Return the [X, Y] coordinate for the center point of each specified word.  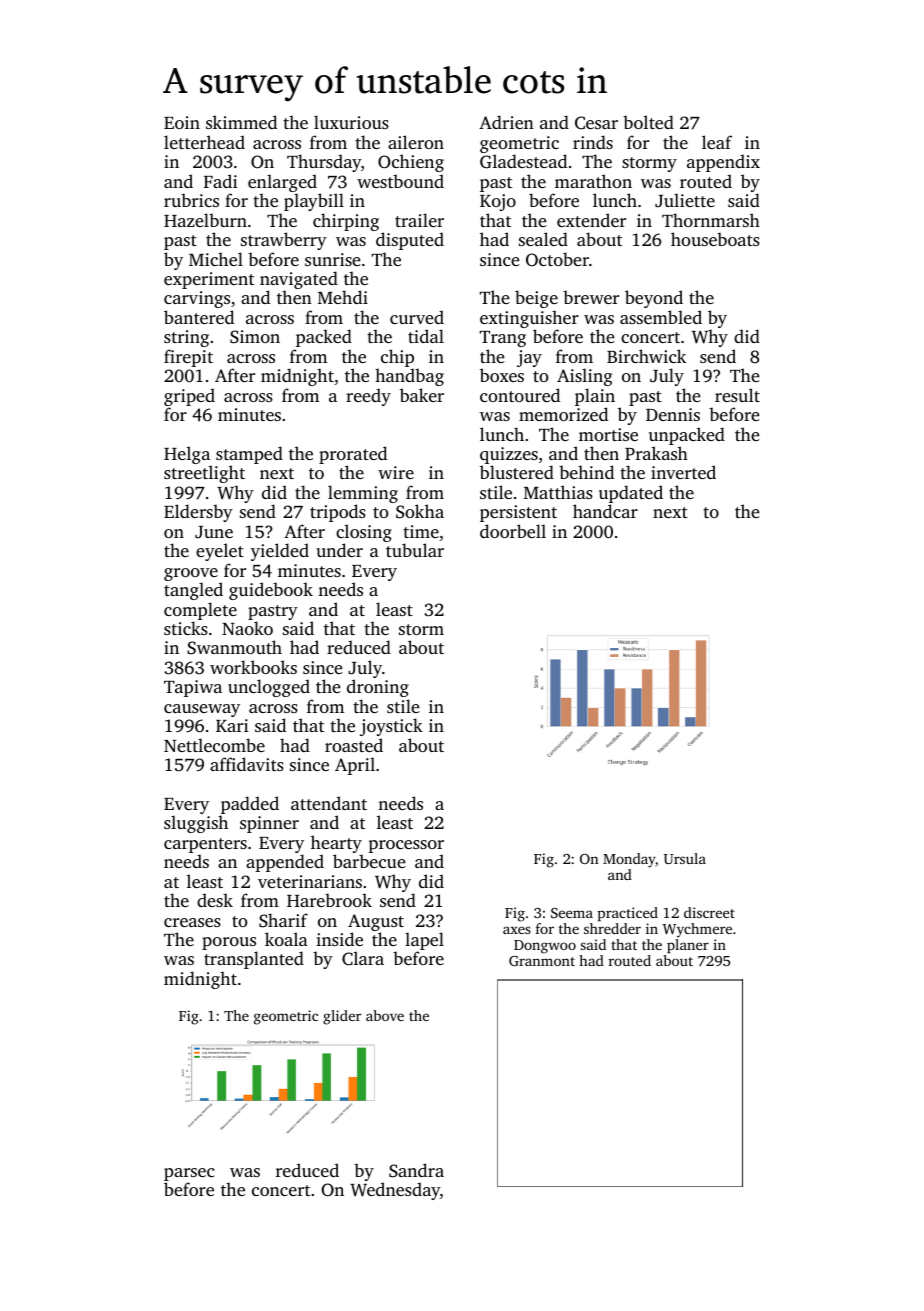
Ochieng [411, 163]
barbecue [369, 861]
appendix [723, 163]
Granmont [542, 961]
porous [229, 944]
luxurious [351, 122]
